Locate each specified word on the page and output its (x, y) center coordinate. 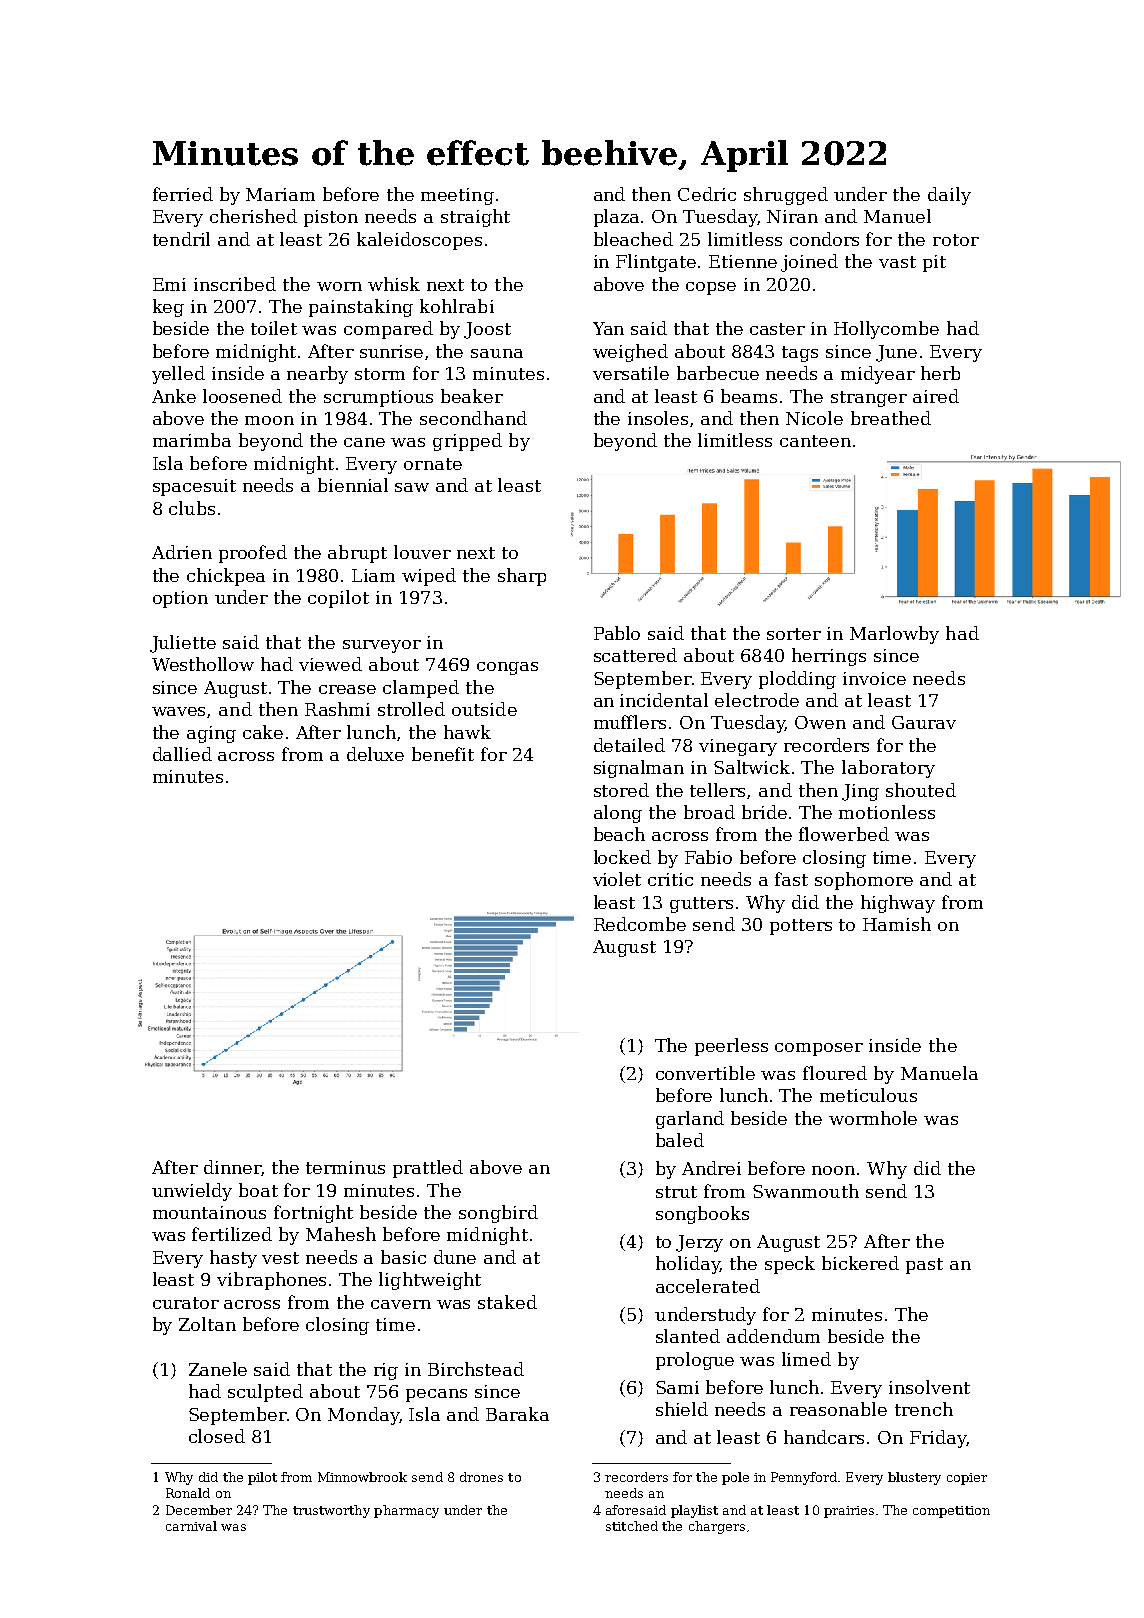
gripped (467, 442)
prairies (849, 1512)
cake (263, 732)
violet (617, 879)
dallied (182, 754)
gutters (701, 905)
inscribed (235, 284)
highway (898, 904)
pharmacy (406, 1511)
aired (936, 396)
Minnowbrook (362, 1477)
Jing (860, 792)
